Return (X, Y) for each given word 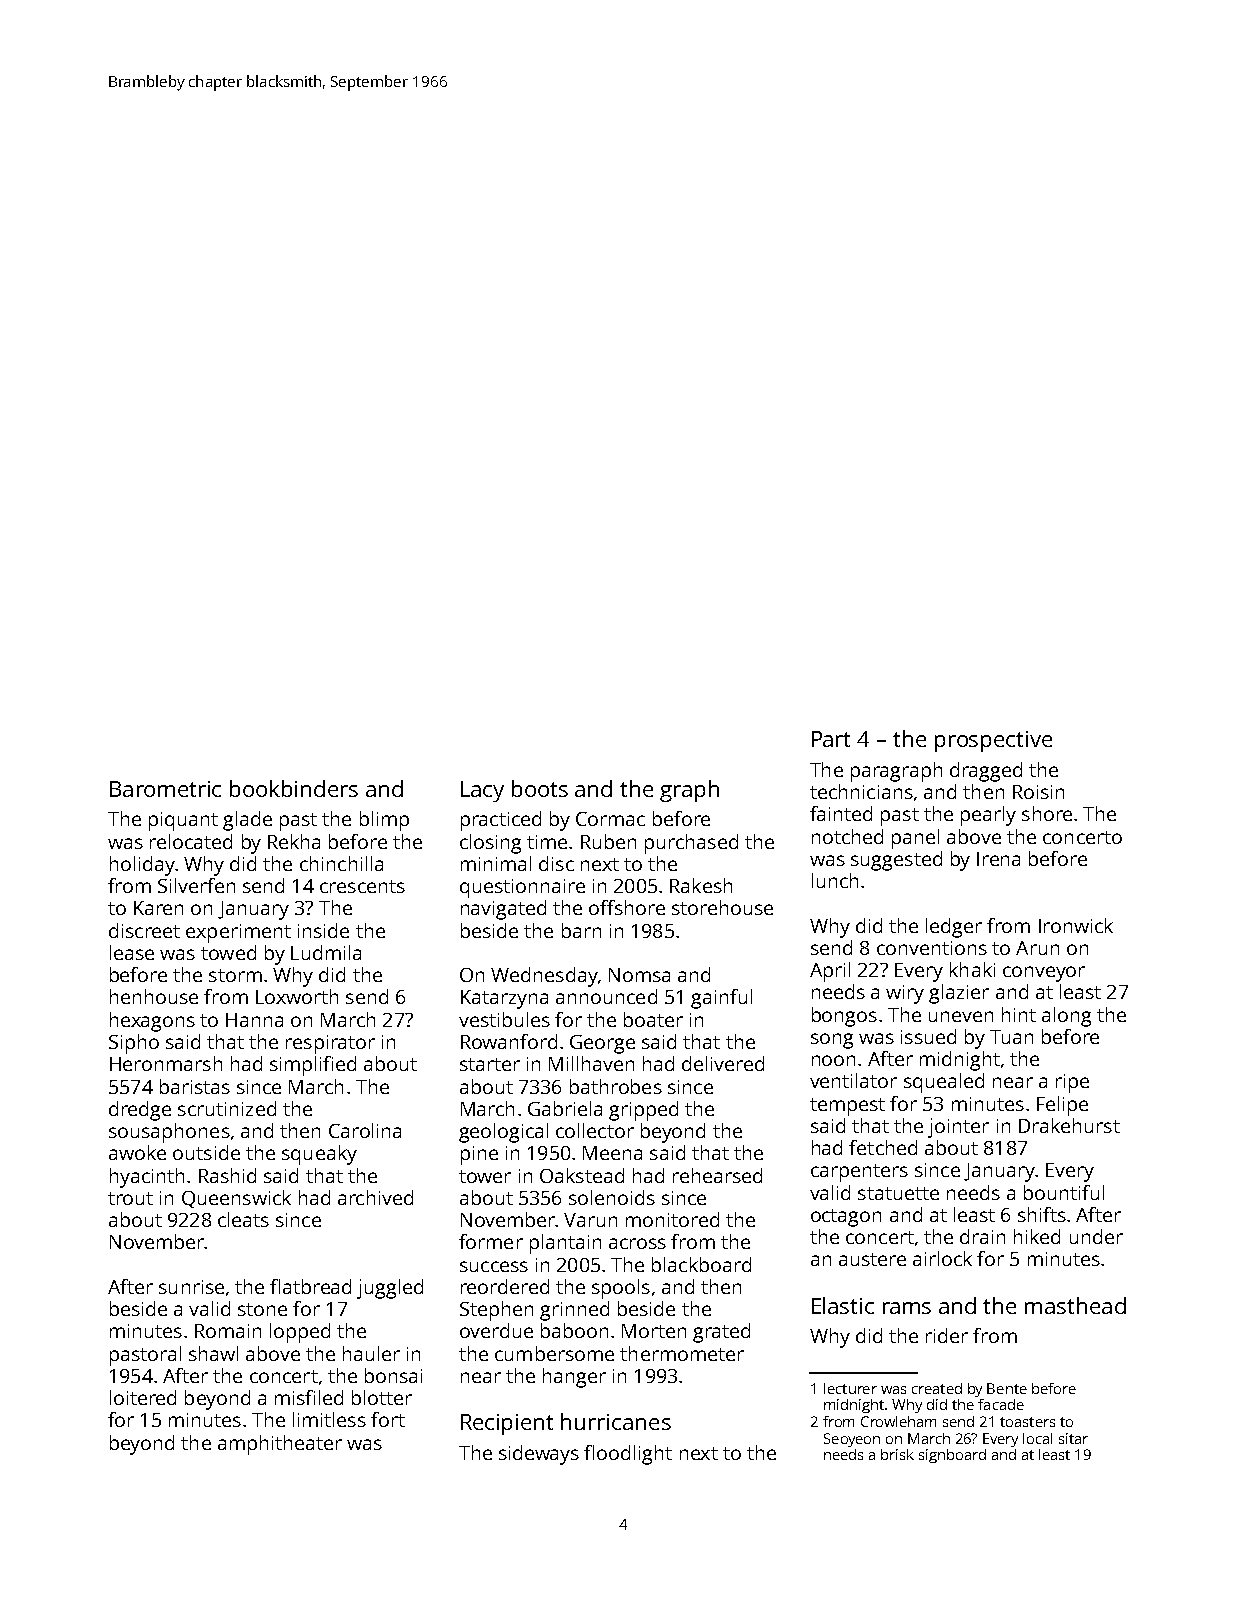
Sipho (134, 1044)
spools (621, 1289)
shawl (213, 1353)
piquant (183, 821)
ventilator (853, 1080)
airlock (942, 1258)
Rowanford (509, 1041)
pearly (988, 816)
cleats (243, 1219)
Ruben (608, 841)
